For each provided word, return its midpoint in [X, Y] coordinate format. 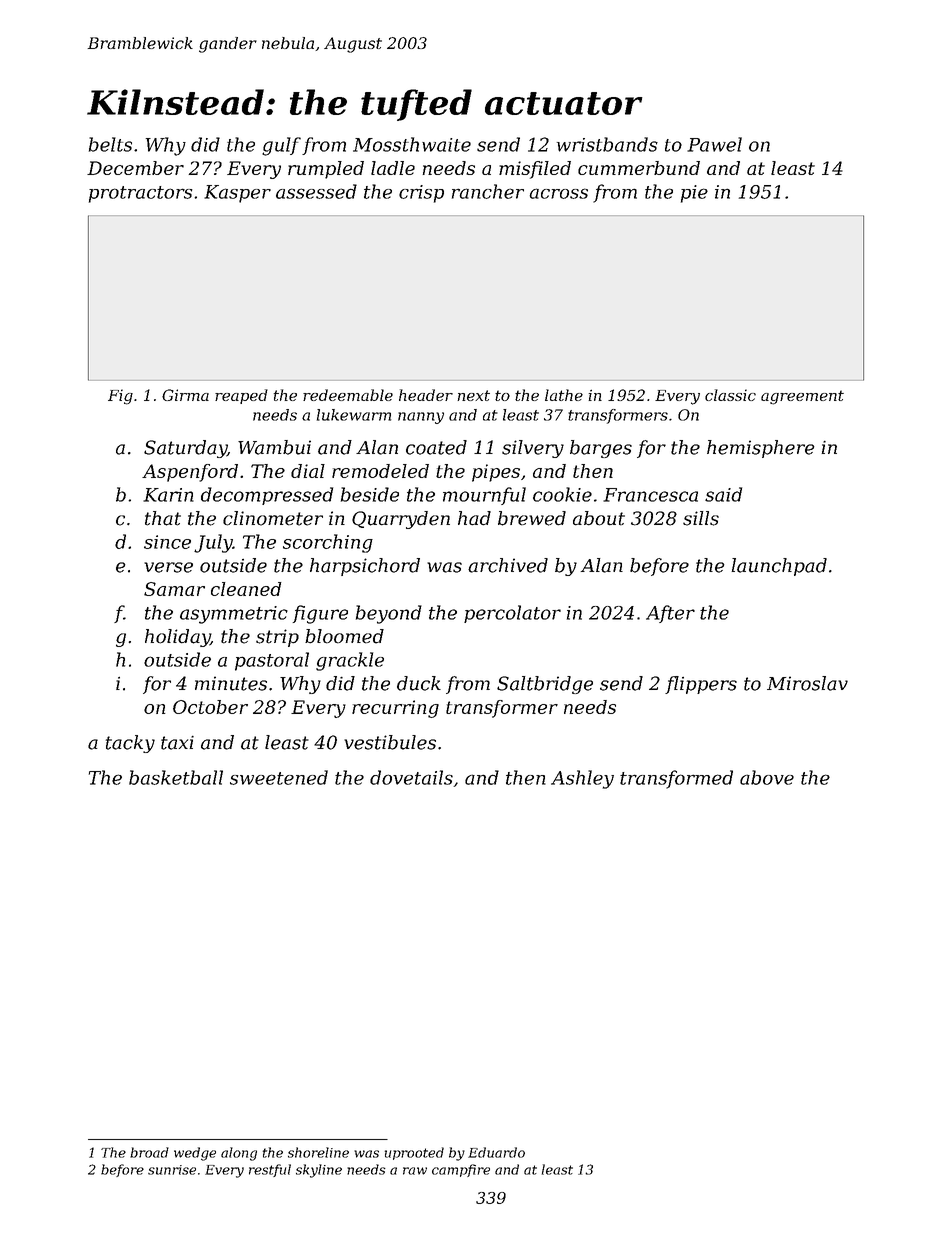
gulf [281, 146]
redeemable [348, 395]
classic [730, 395]
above [767, 777]
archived [508, 565]
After [670, 614]
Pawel [714, 144]
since [167, 542]
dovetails [411, 777]
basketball [176, 777]
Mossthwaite [412, 144]
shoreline [318, 1152]
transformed [676, 779]
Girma [185, 395]
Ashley [582, 779]
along [239, 1154]
